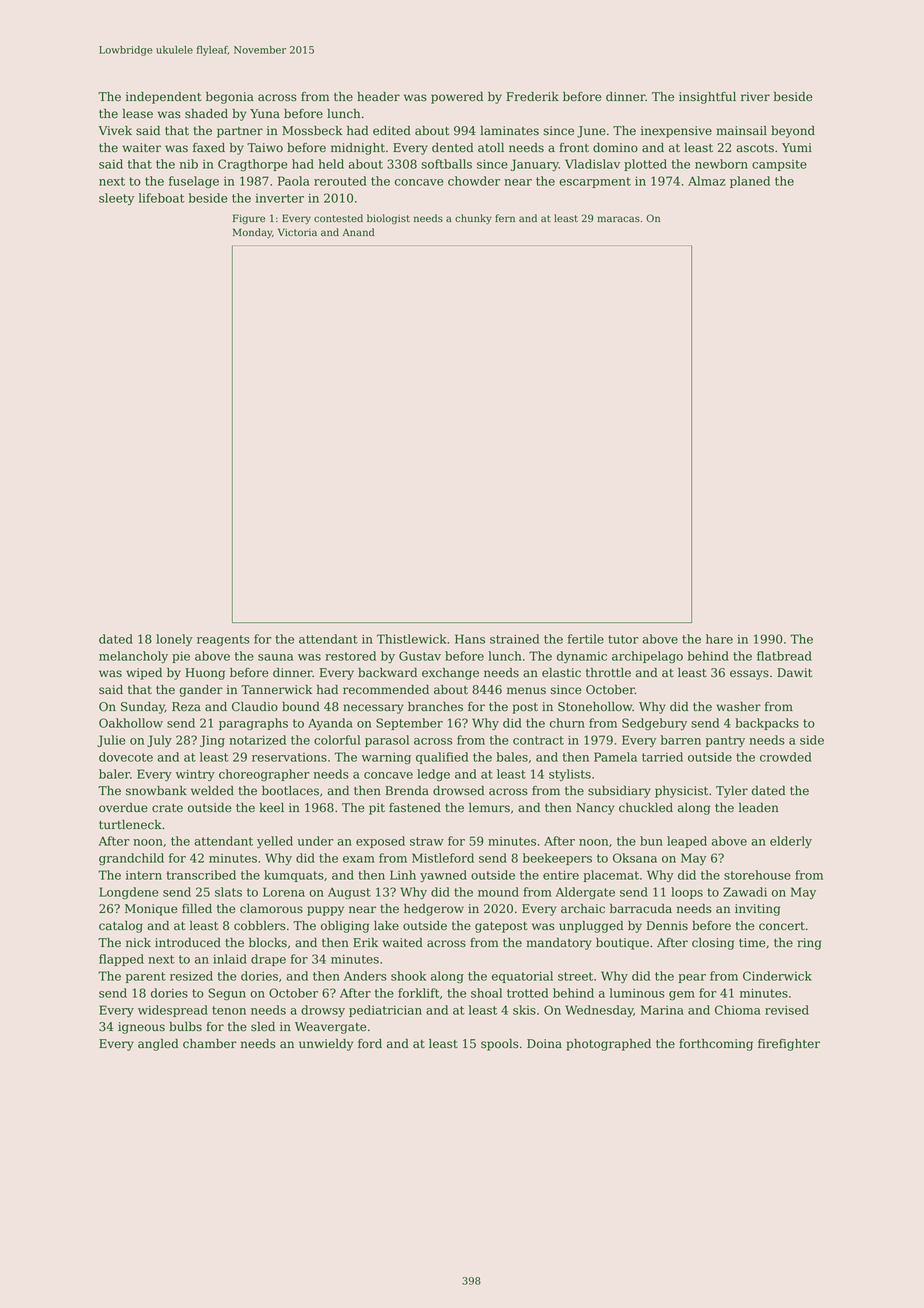  What do you see at coordinates (755, 97) in the image?
I see `river` at bounding box center [755, 97].
